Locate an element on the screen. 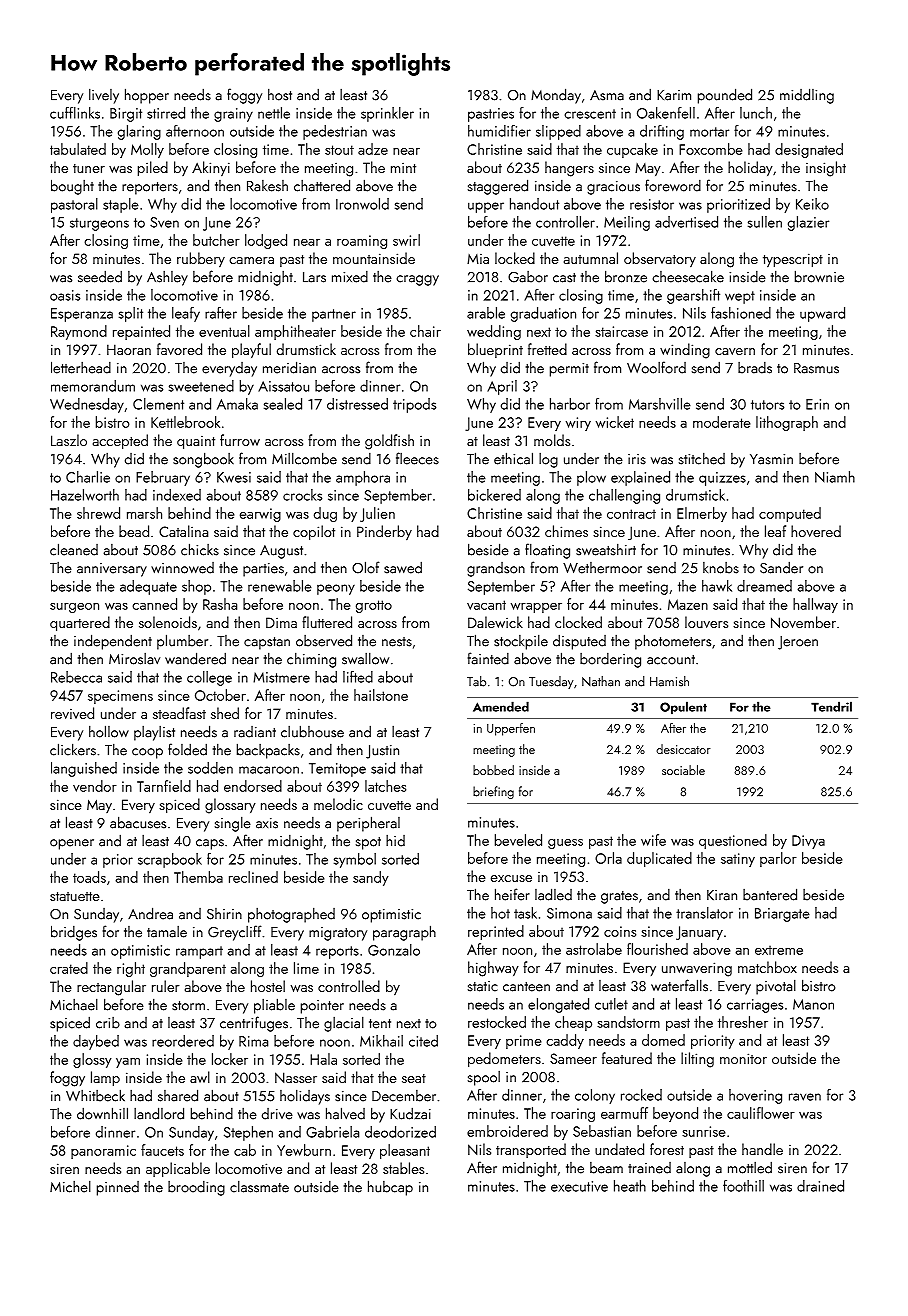 Image resolution: width=908 pixels, height=1316 pixels. wrapper is located at coordinates (536, 608).
